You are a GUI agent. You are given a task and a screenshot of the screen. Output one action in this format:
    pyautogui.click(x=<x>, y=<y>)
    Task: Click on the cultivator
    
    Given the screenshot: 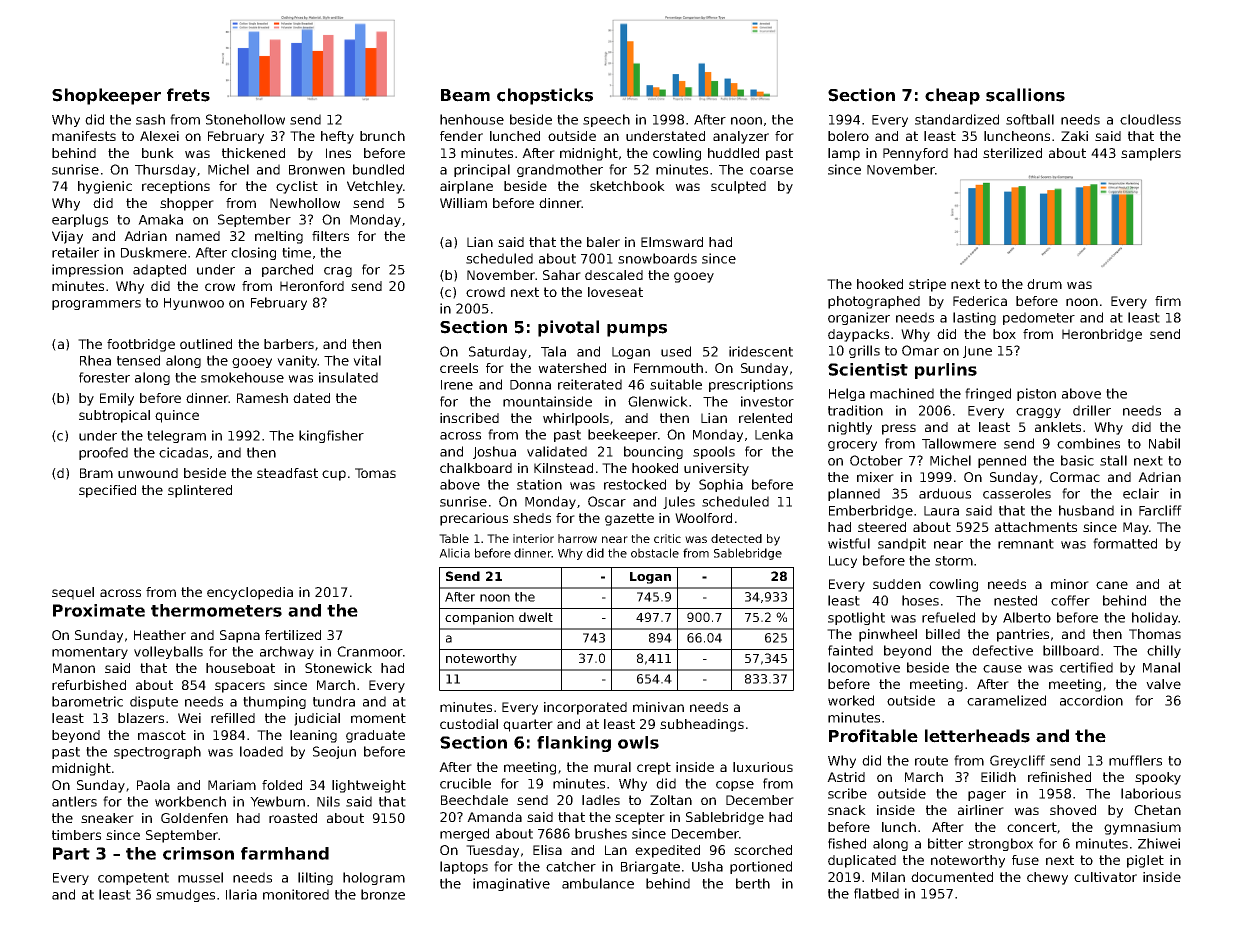 What is the action you would take?
    pyautogui.click(x=1105, y=877)
